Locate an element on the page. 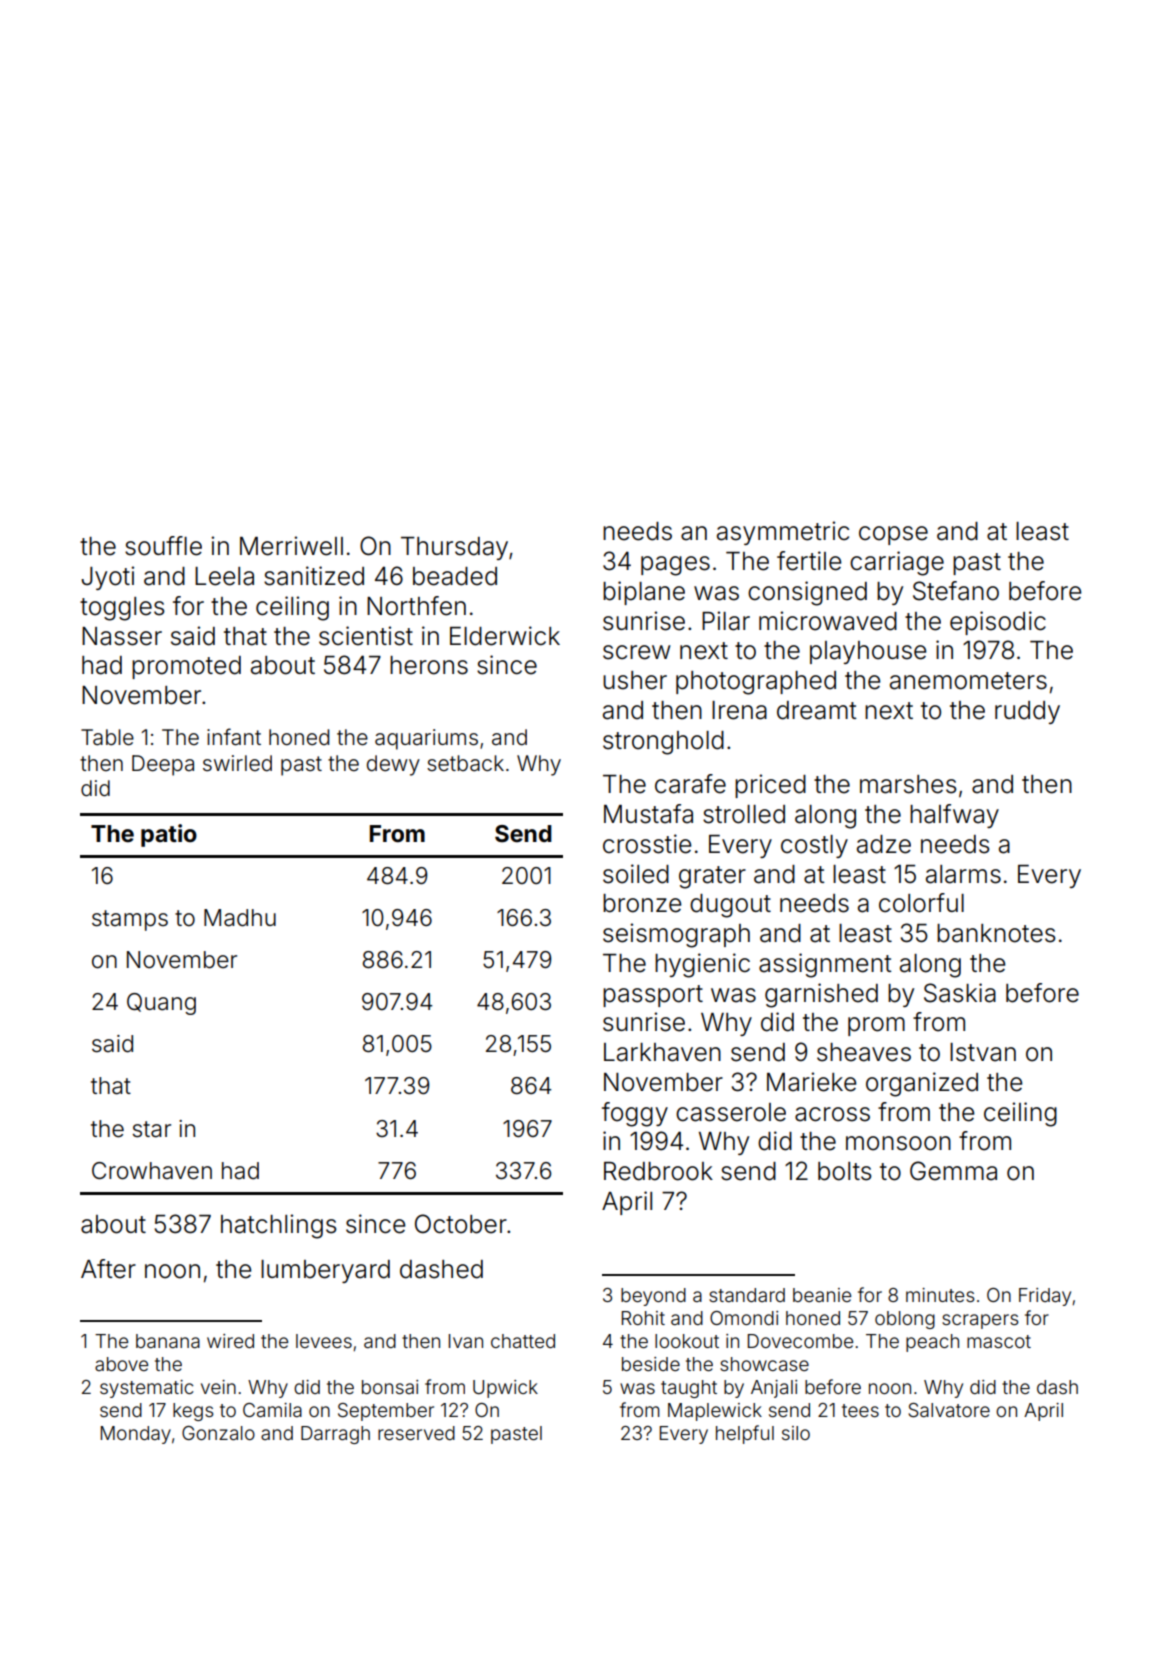 This image has width=1165, height=1654. systematic is located at coordinates (146, 1389).
